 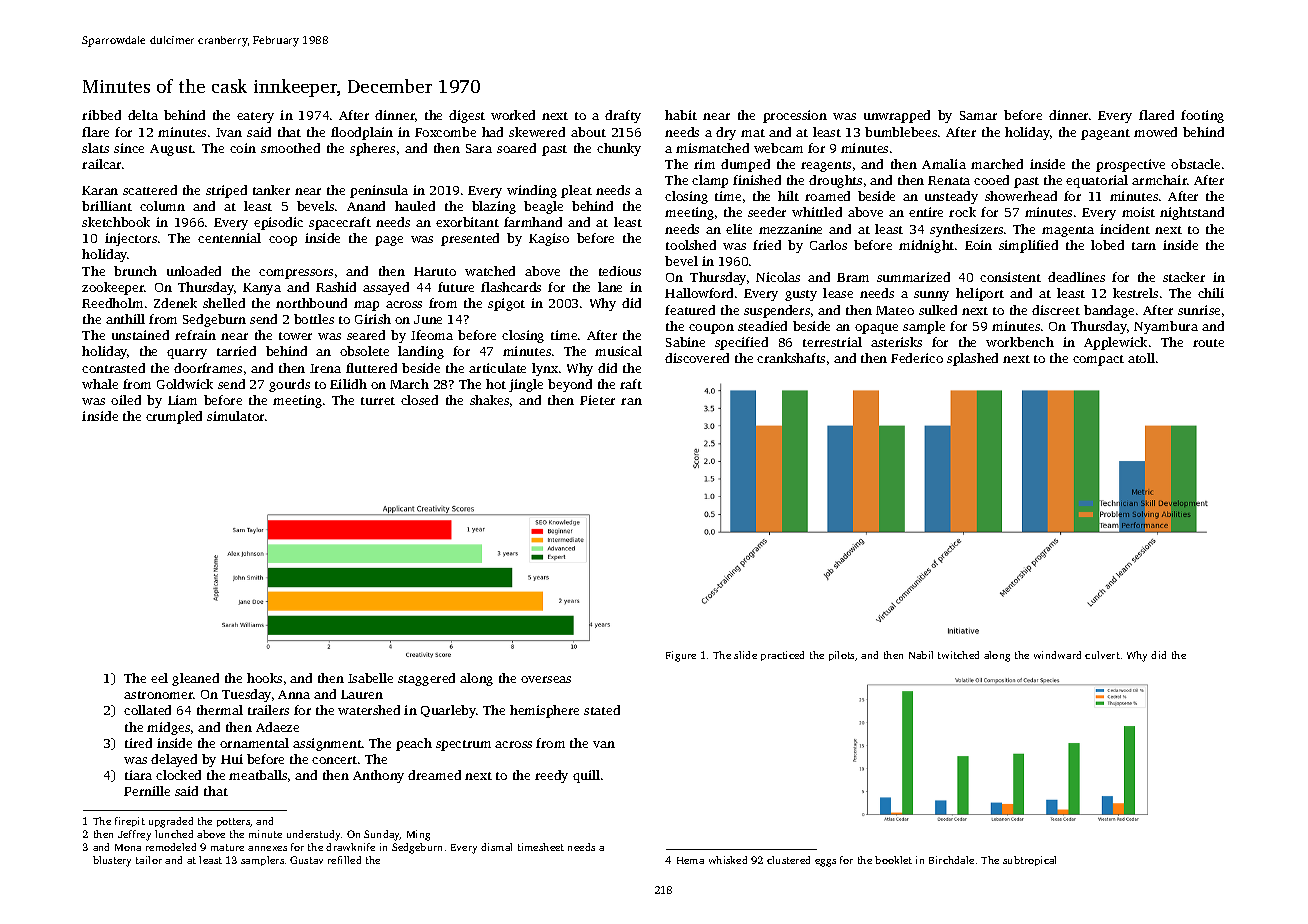 I want to click on refrain, so click(x=195, y=335).
